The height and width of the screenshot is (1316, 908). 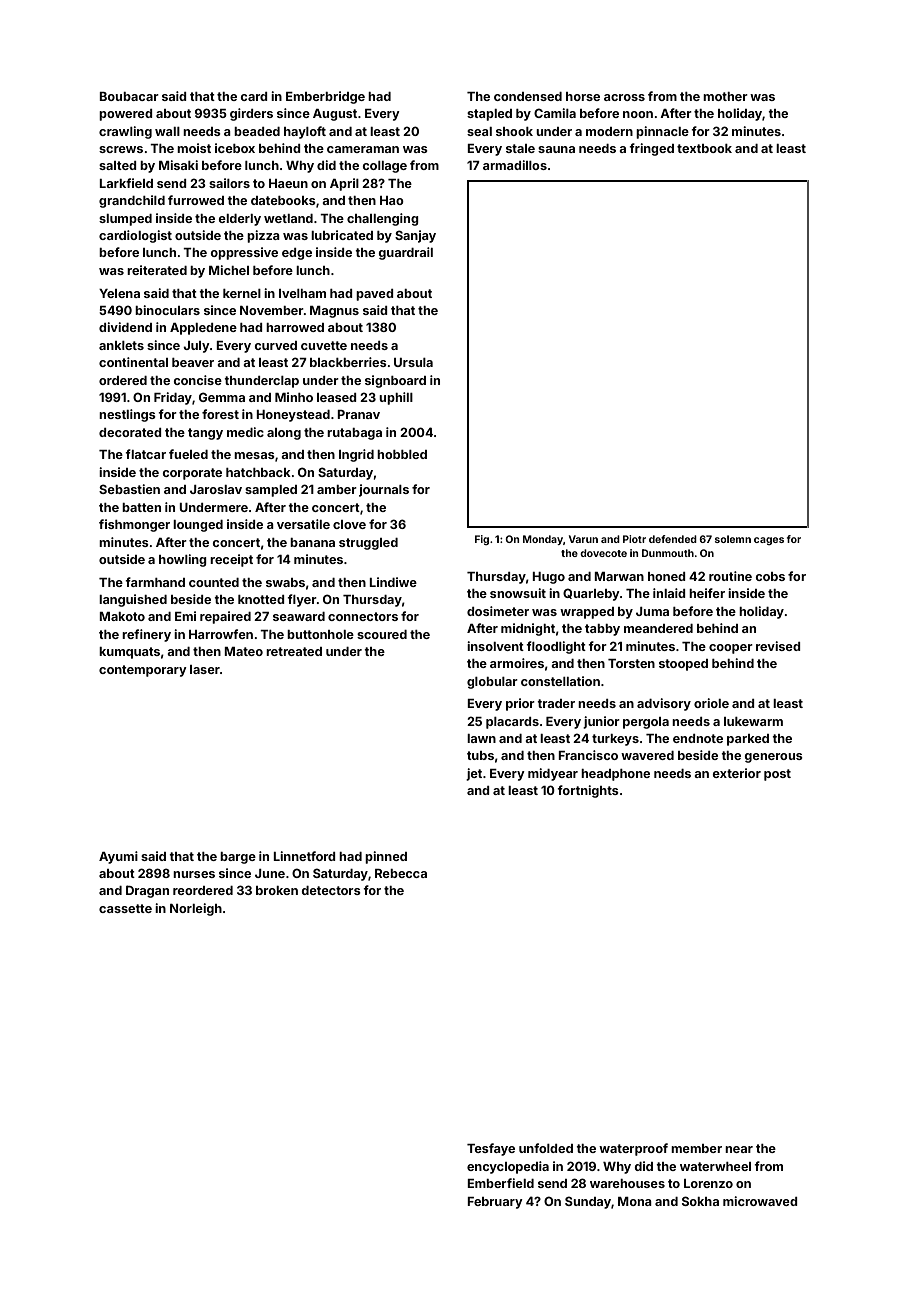 What do you see at coordinates (528, 96) in the screenshot?
I see `condensed` at bounding box center [528, 96].
